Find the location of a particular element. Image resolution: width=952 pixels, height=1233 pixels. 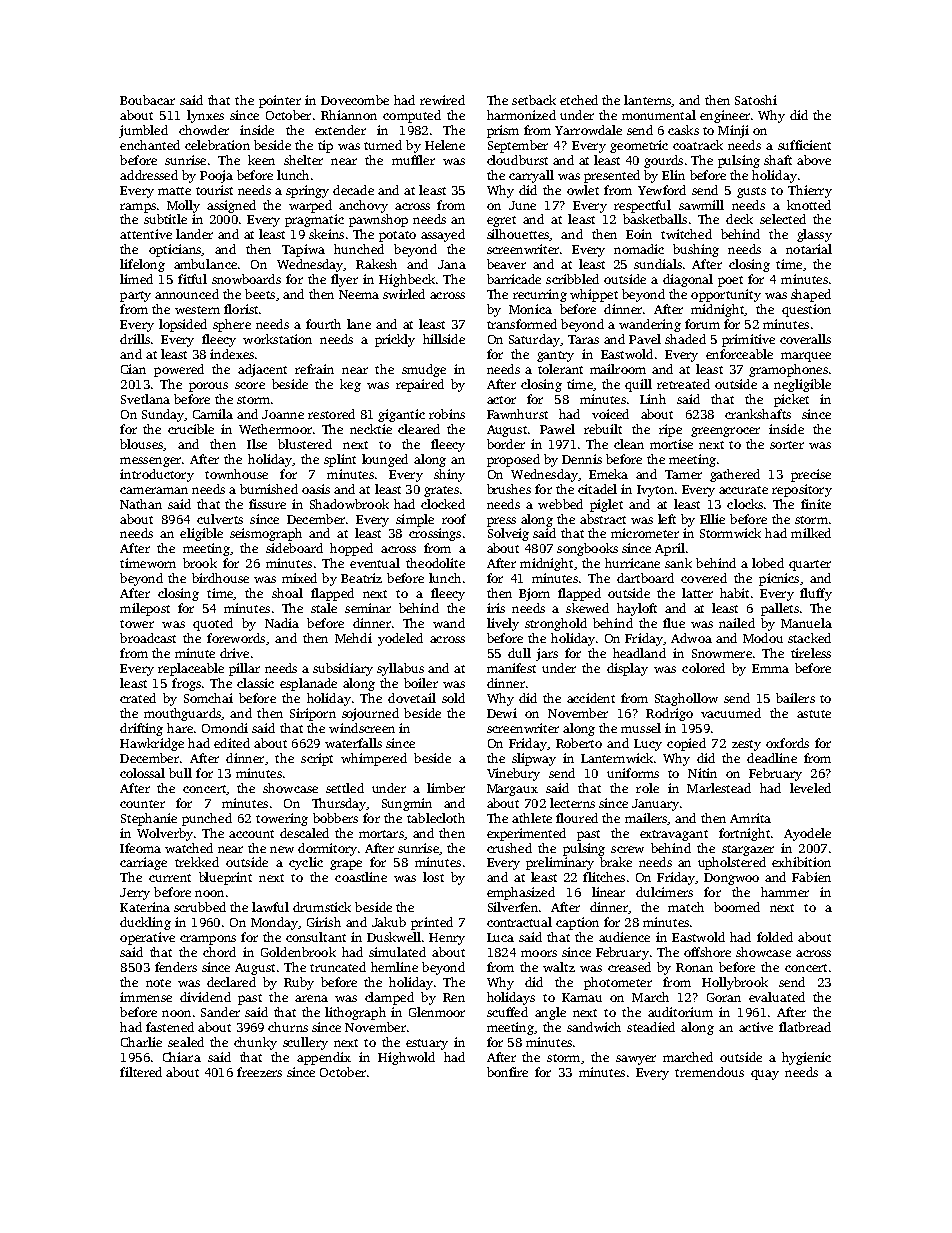

stargazer is located at coordinates (748, 850).
